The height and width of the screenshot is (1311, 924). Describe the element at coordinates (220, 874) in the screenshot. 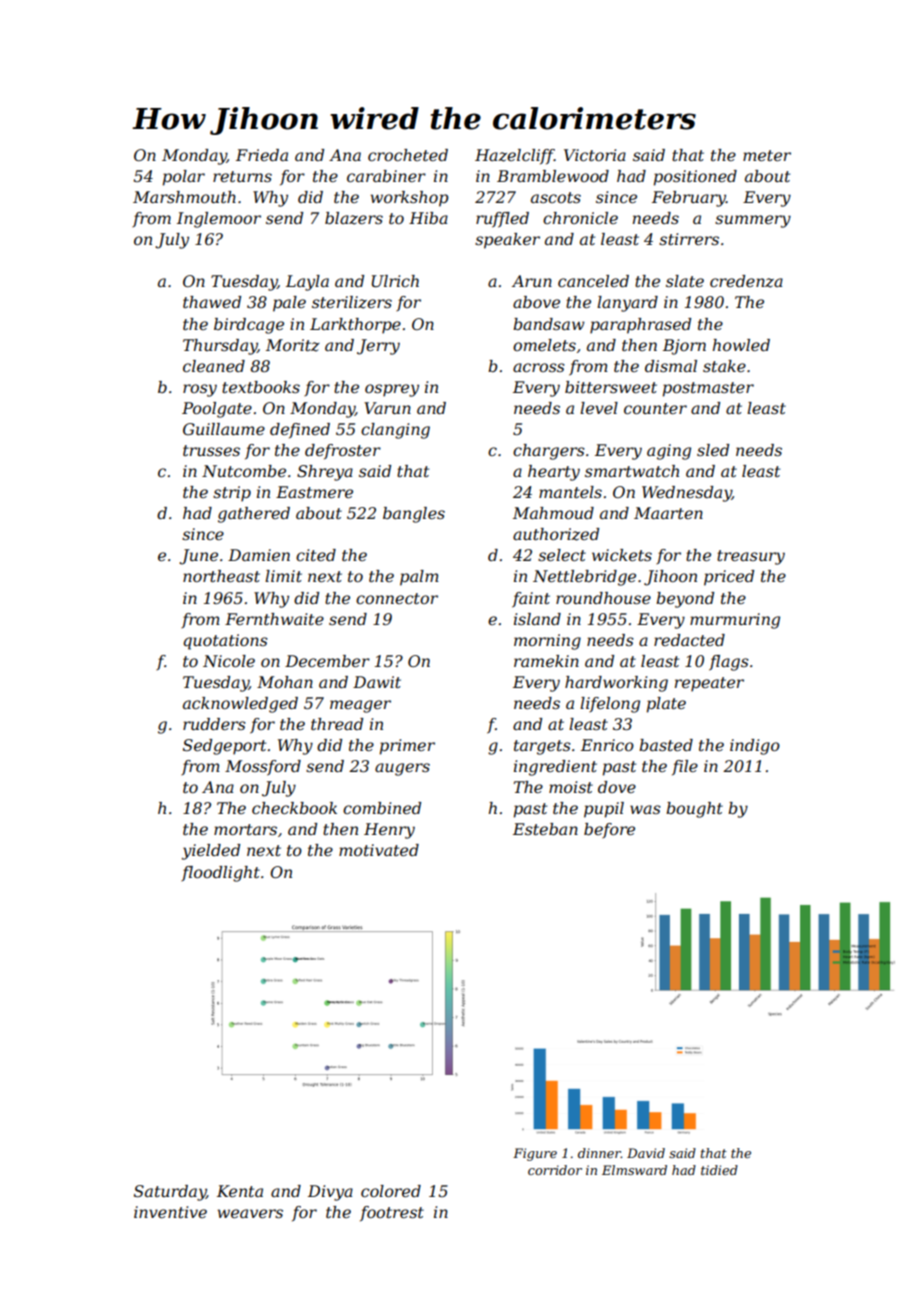

I see `floodlight` at that location.
